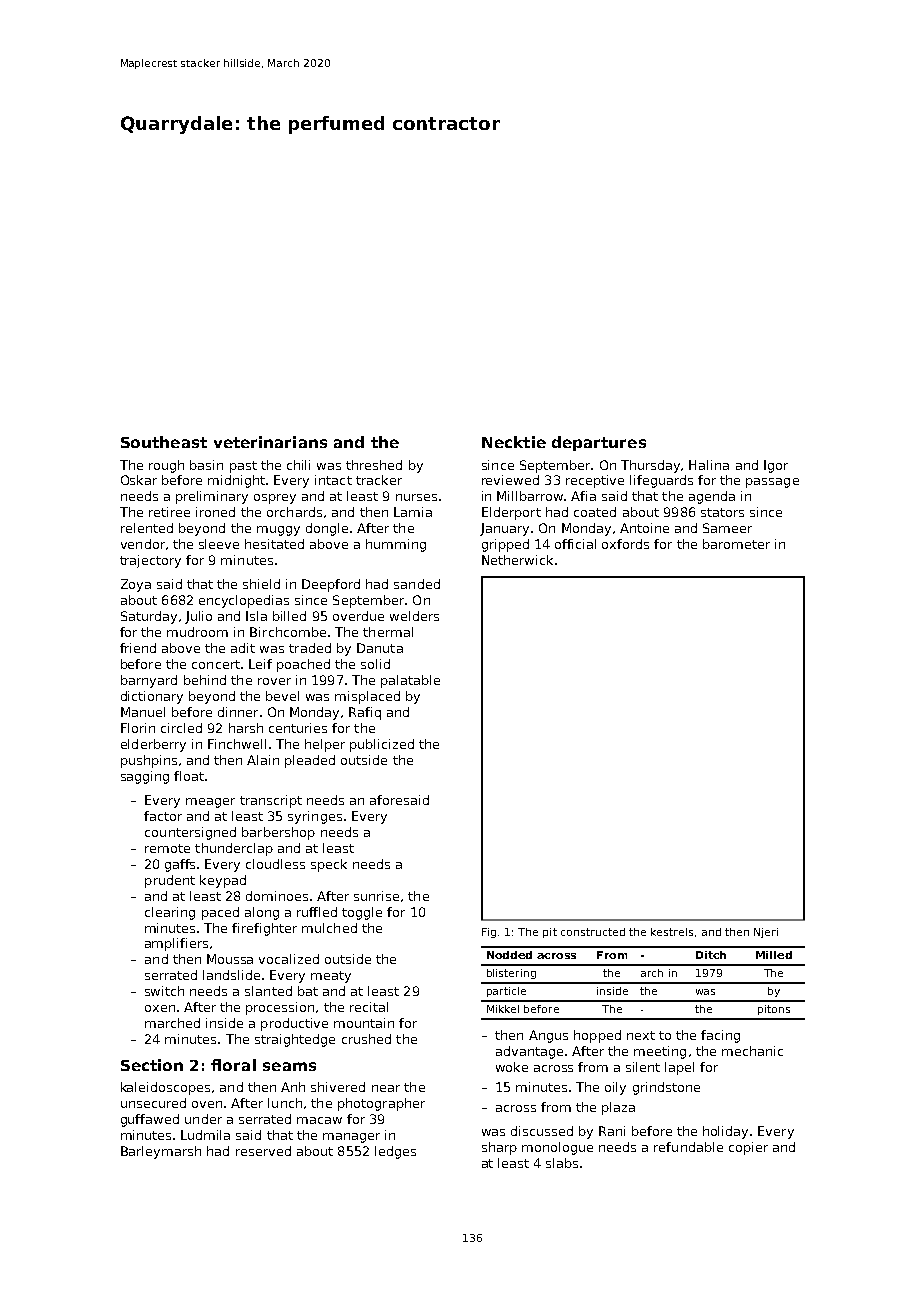  I want to click on Angus, so click(548, 1036).
